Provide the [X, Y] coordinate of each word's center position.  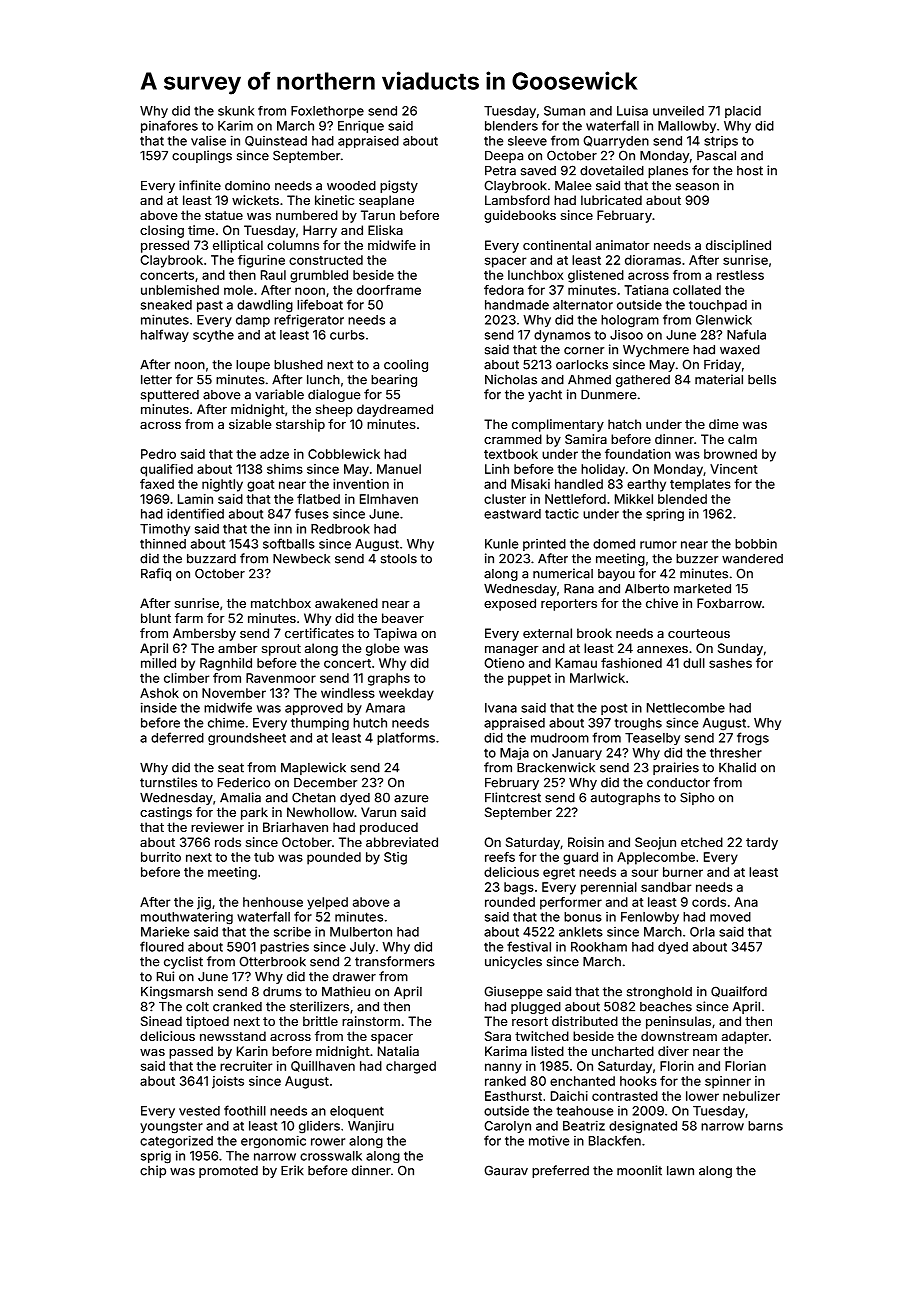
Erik [292, 1170]
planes [668, 172]
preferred [560, 1171]
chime [226, 723]
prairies [676, 768]
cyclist [183, 962]
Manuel [399, 469]
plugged [536, 1008]
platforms [406, 738]
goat [261, 486]
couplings [202, 156]
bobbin [756, 544]
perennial [609, 888]
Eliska [385, 230]
